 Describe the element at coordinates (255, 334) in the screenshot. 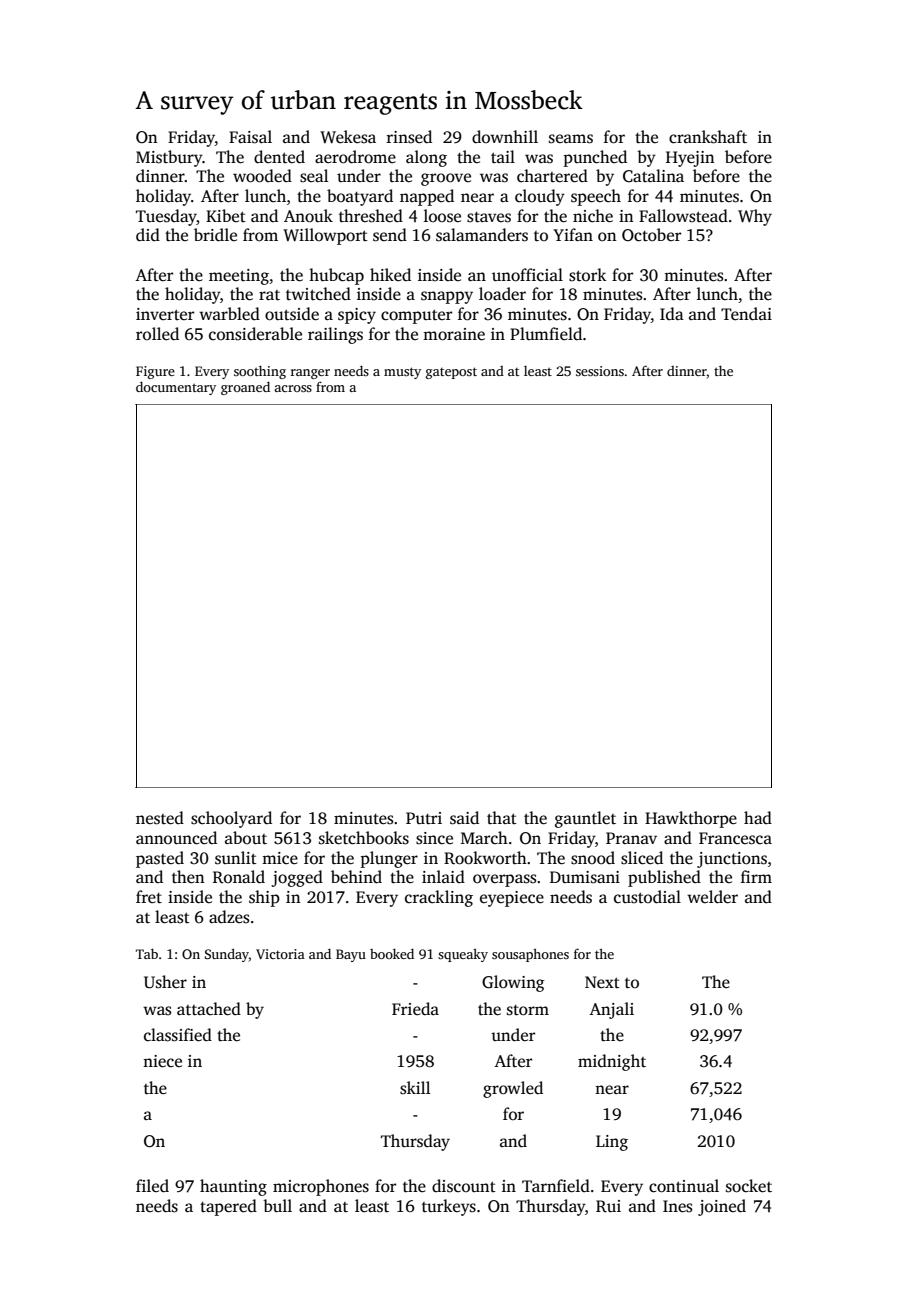

I see `considerable` at that location.
